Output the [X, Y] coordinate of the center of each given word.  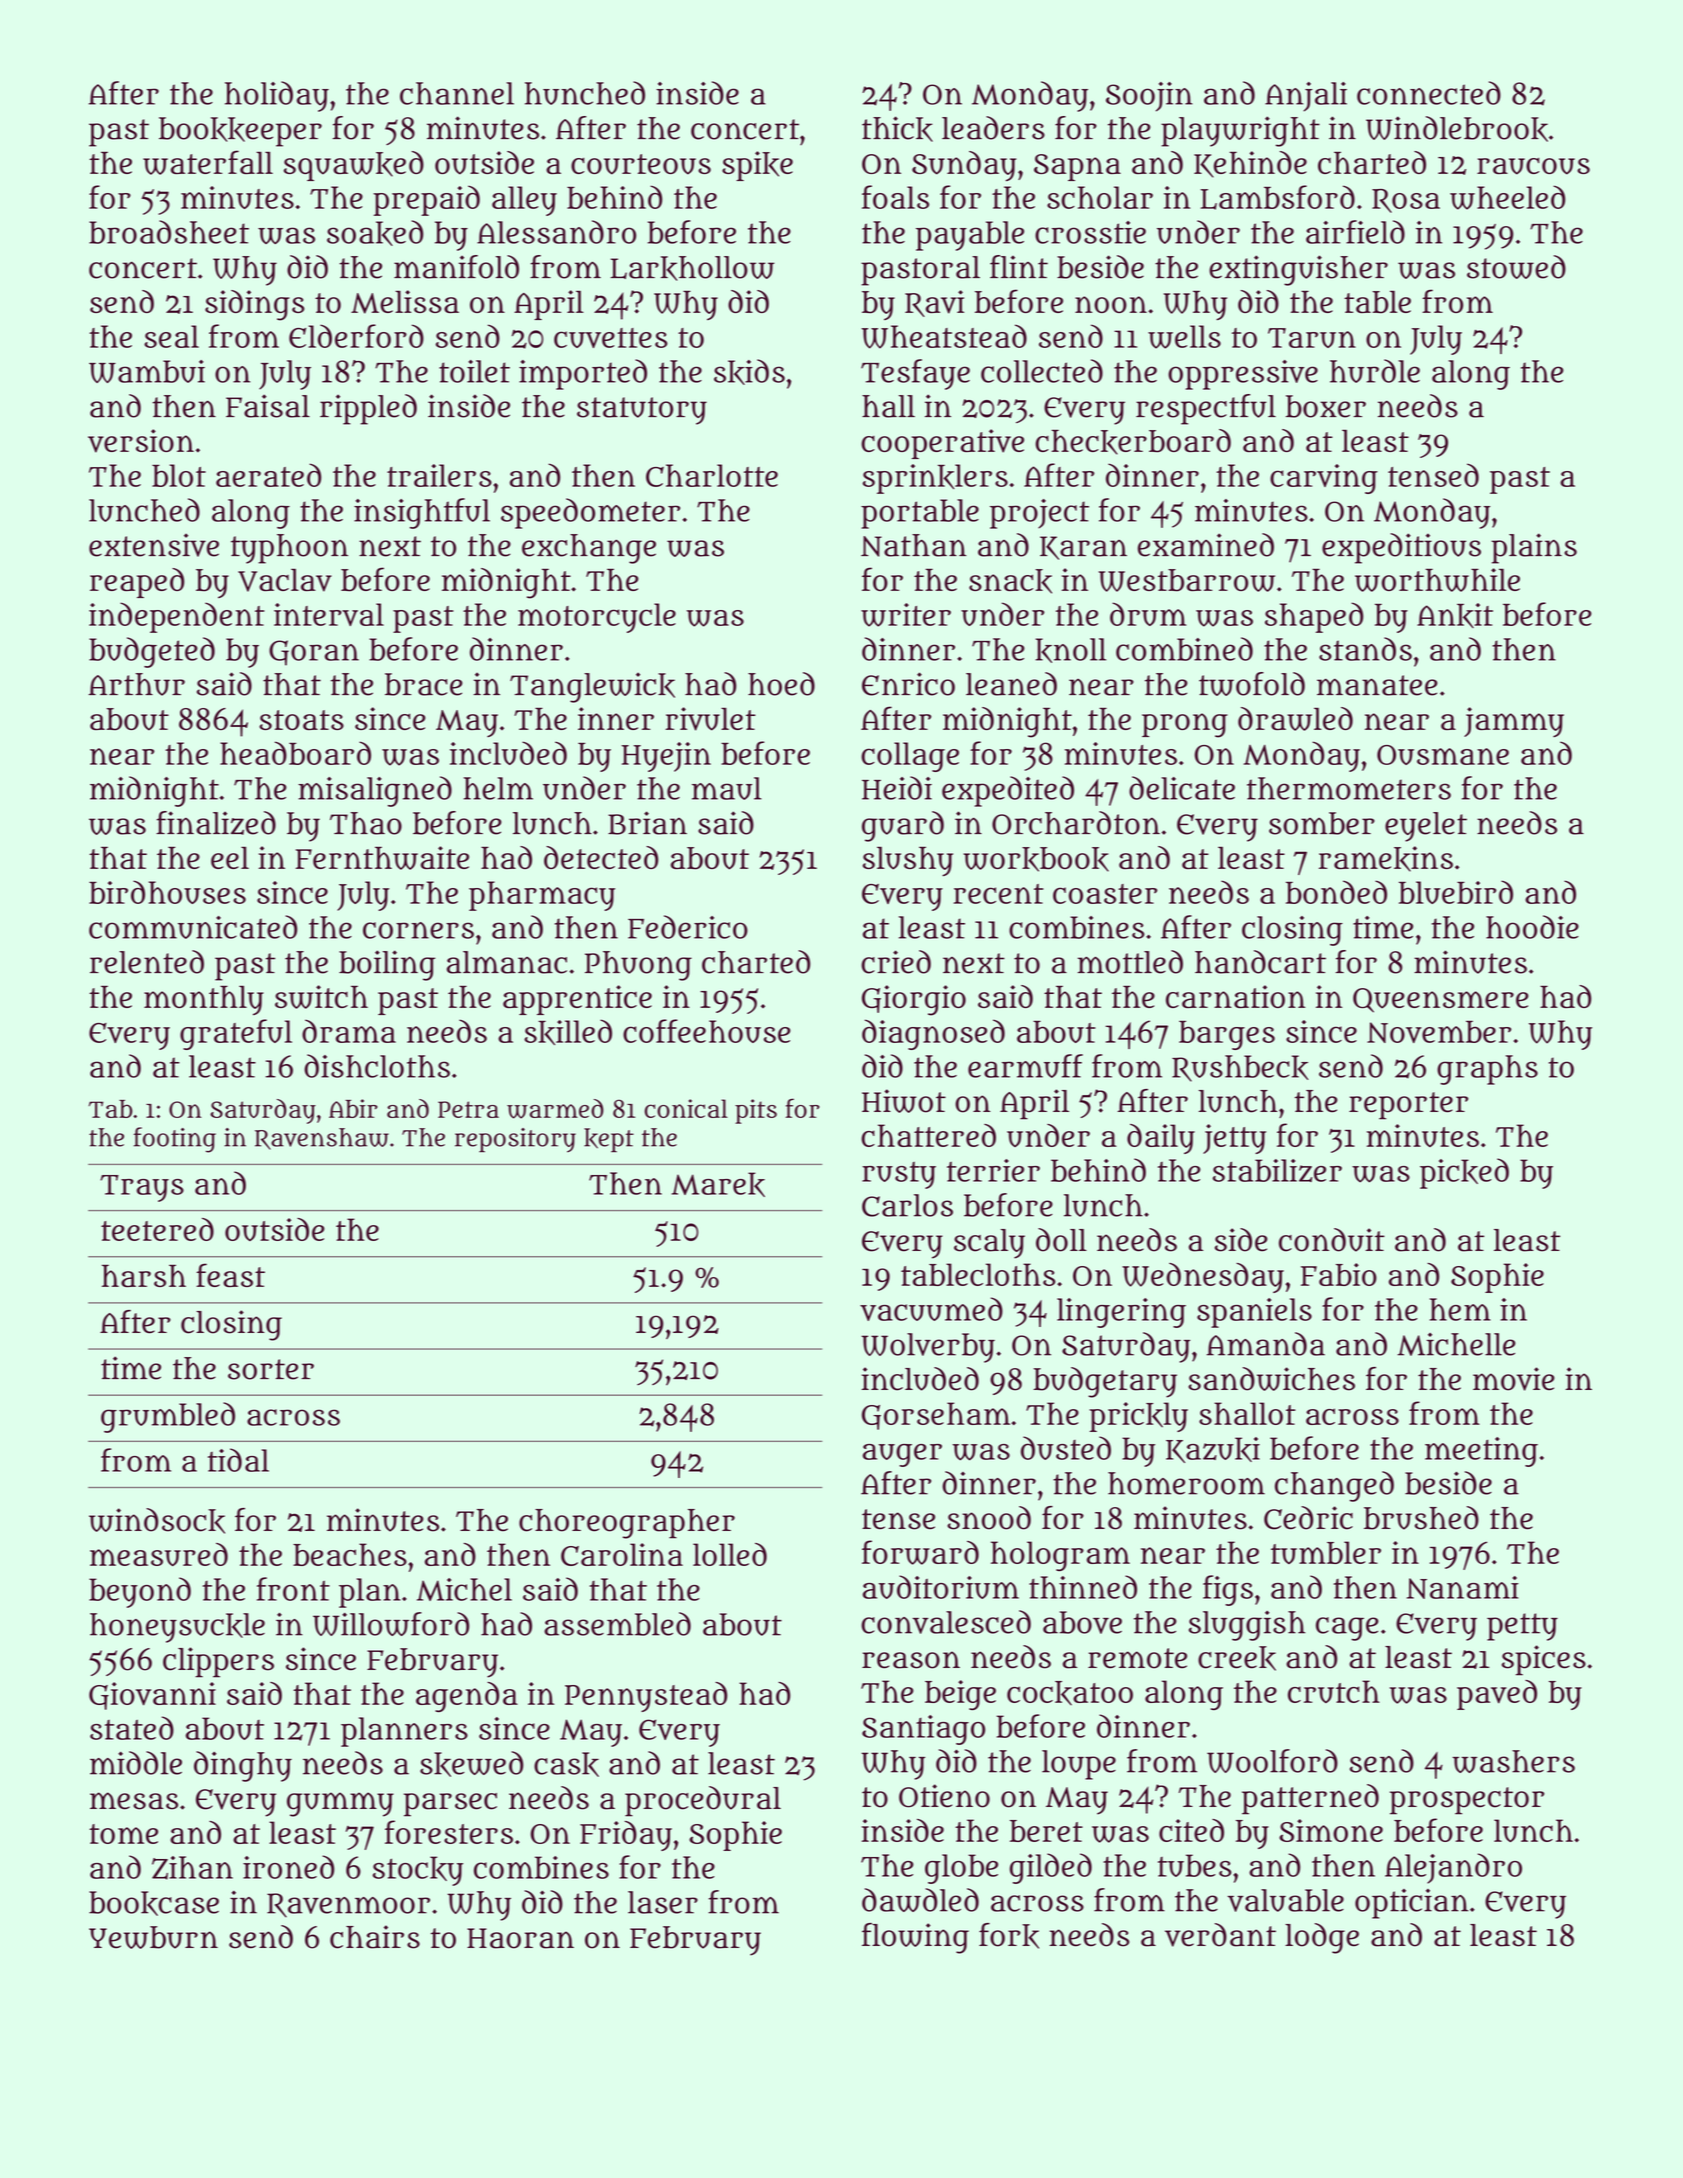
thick [897, 129]
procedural [703, 1801]
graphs [1487, 1070]
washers [1513, 1761]
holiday [277, 96]
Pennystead [646, 1697]
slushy [908, 862]
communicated [193, 927]
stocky [418, 1871]
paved [1497, 1695]
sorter [271, 1369]
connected [1429, 93]
